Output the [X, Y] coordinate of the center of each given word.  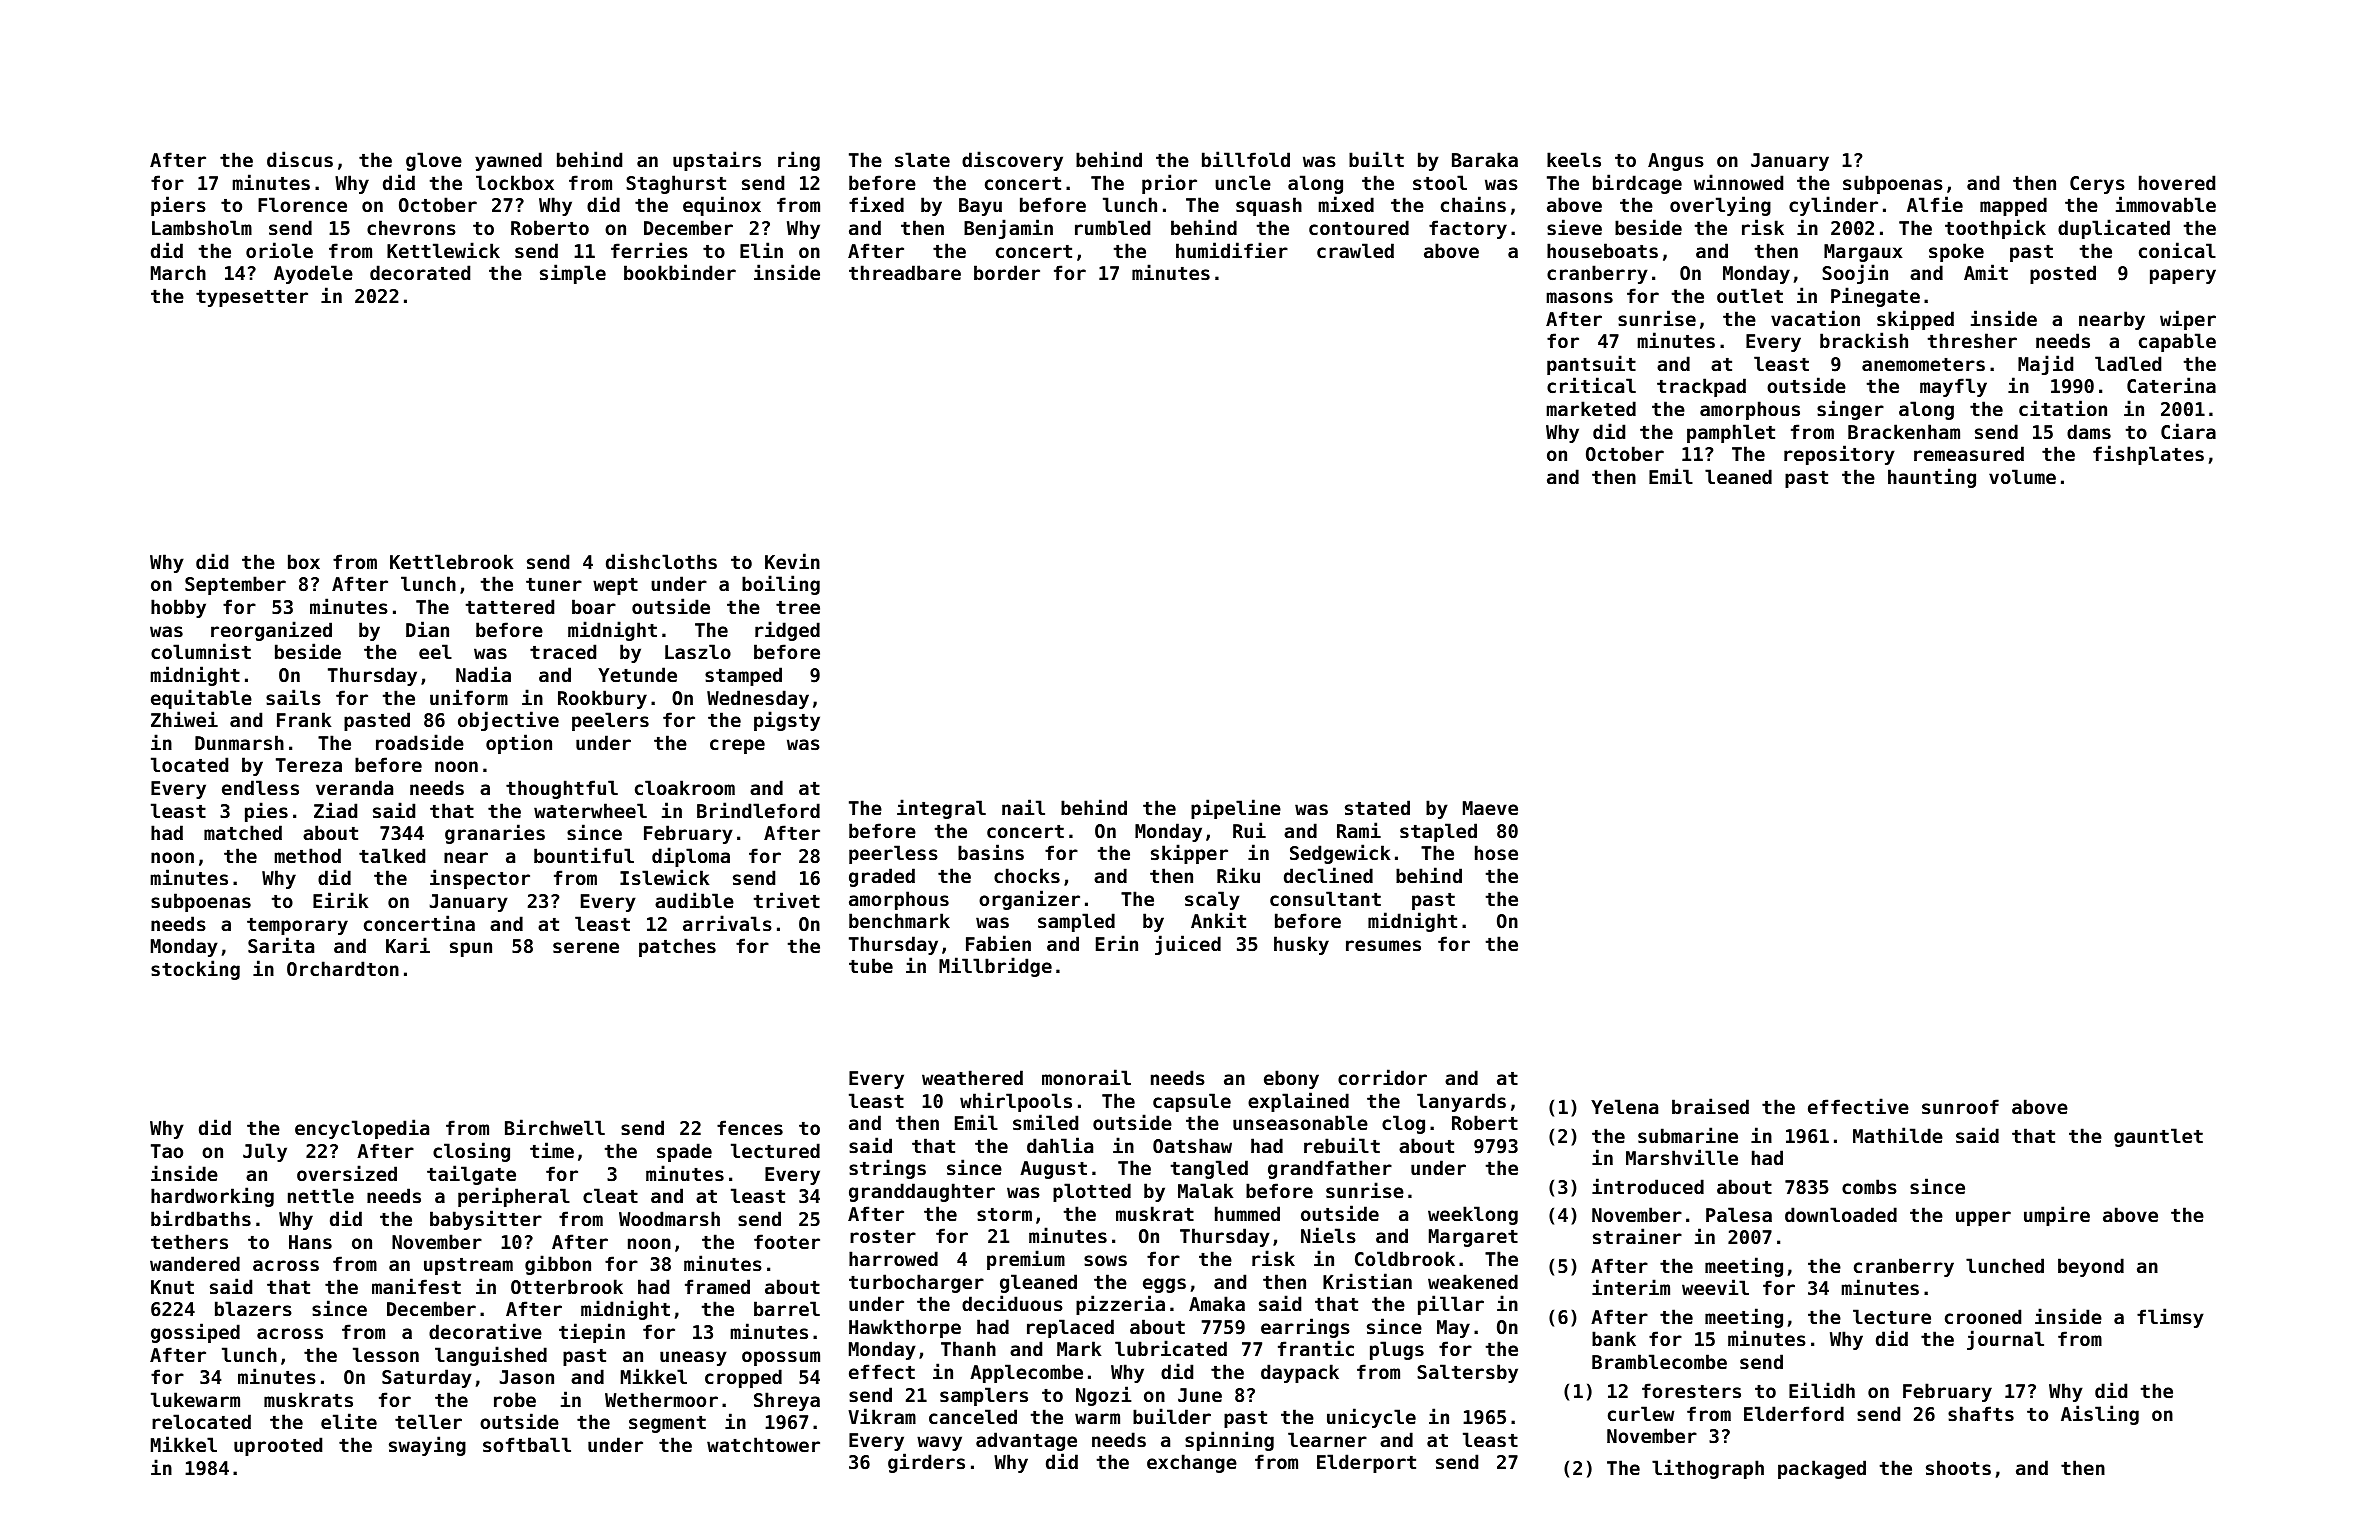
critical [1591, 385]
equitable [201, 699]
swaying [427, 1446]
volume [2022, 476]
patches [677, 947]
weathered [972, 1077]
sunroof [1960, 1106]
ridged [787, 631]
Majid [2045, 365]
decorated [420, 272]
